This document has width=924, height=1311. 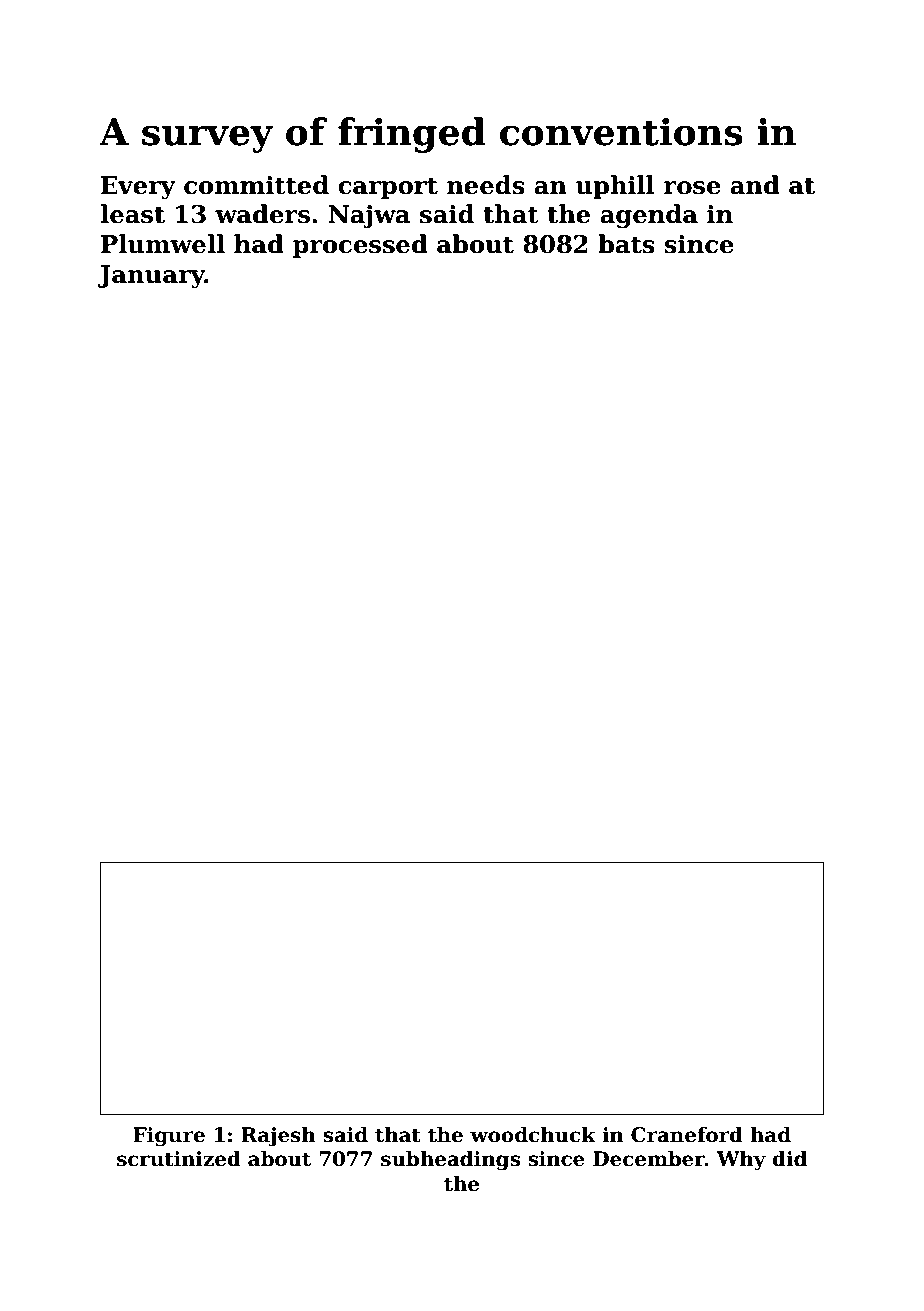 What do you see at coordinates (687, 1135) in the document?
I see `Craneford` at bounding box center [687, 1135].
